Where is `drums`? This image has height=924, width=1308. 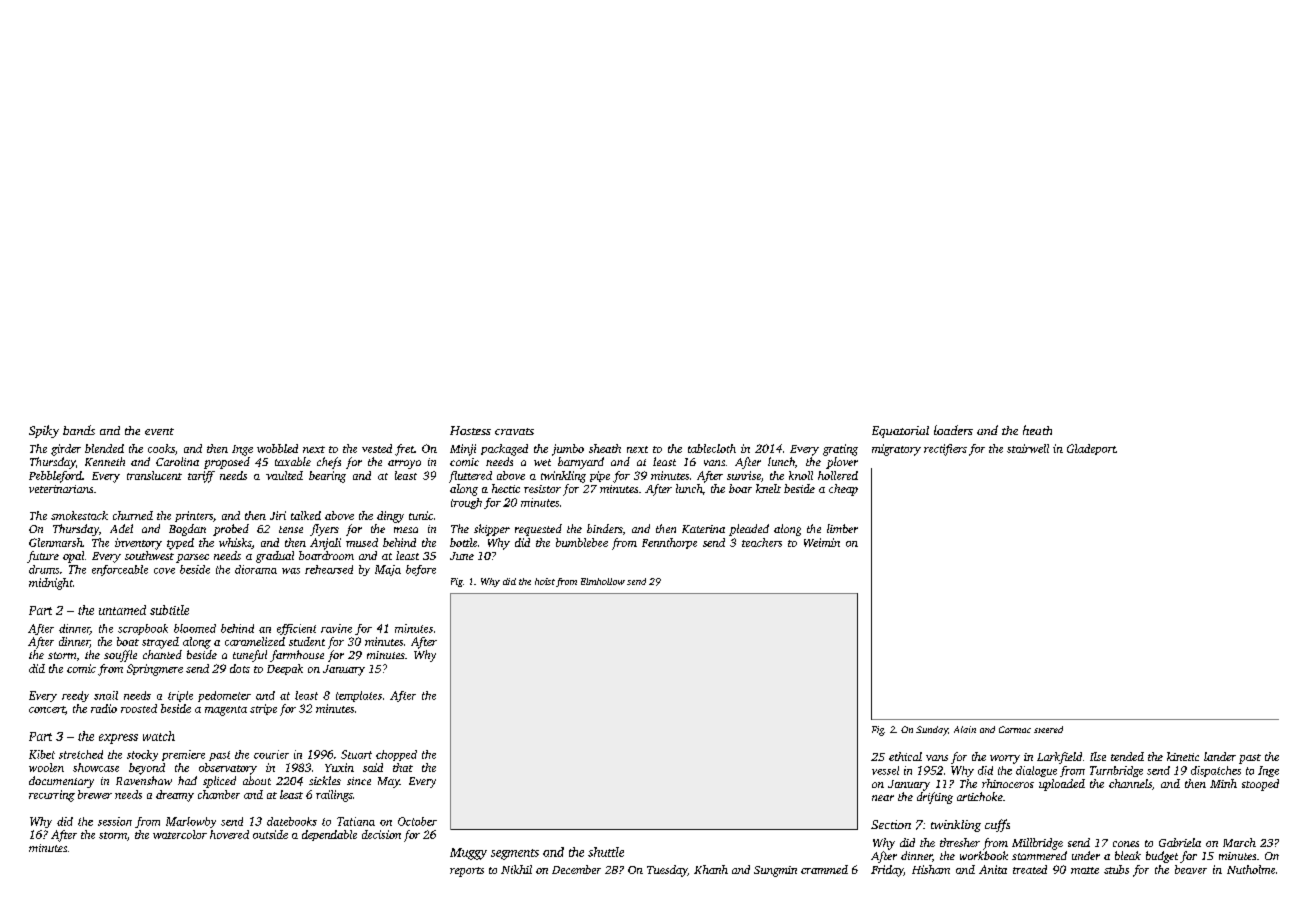 drums is located at coordinates (44, 569).
